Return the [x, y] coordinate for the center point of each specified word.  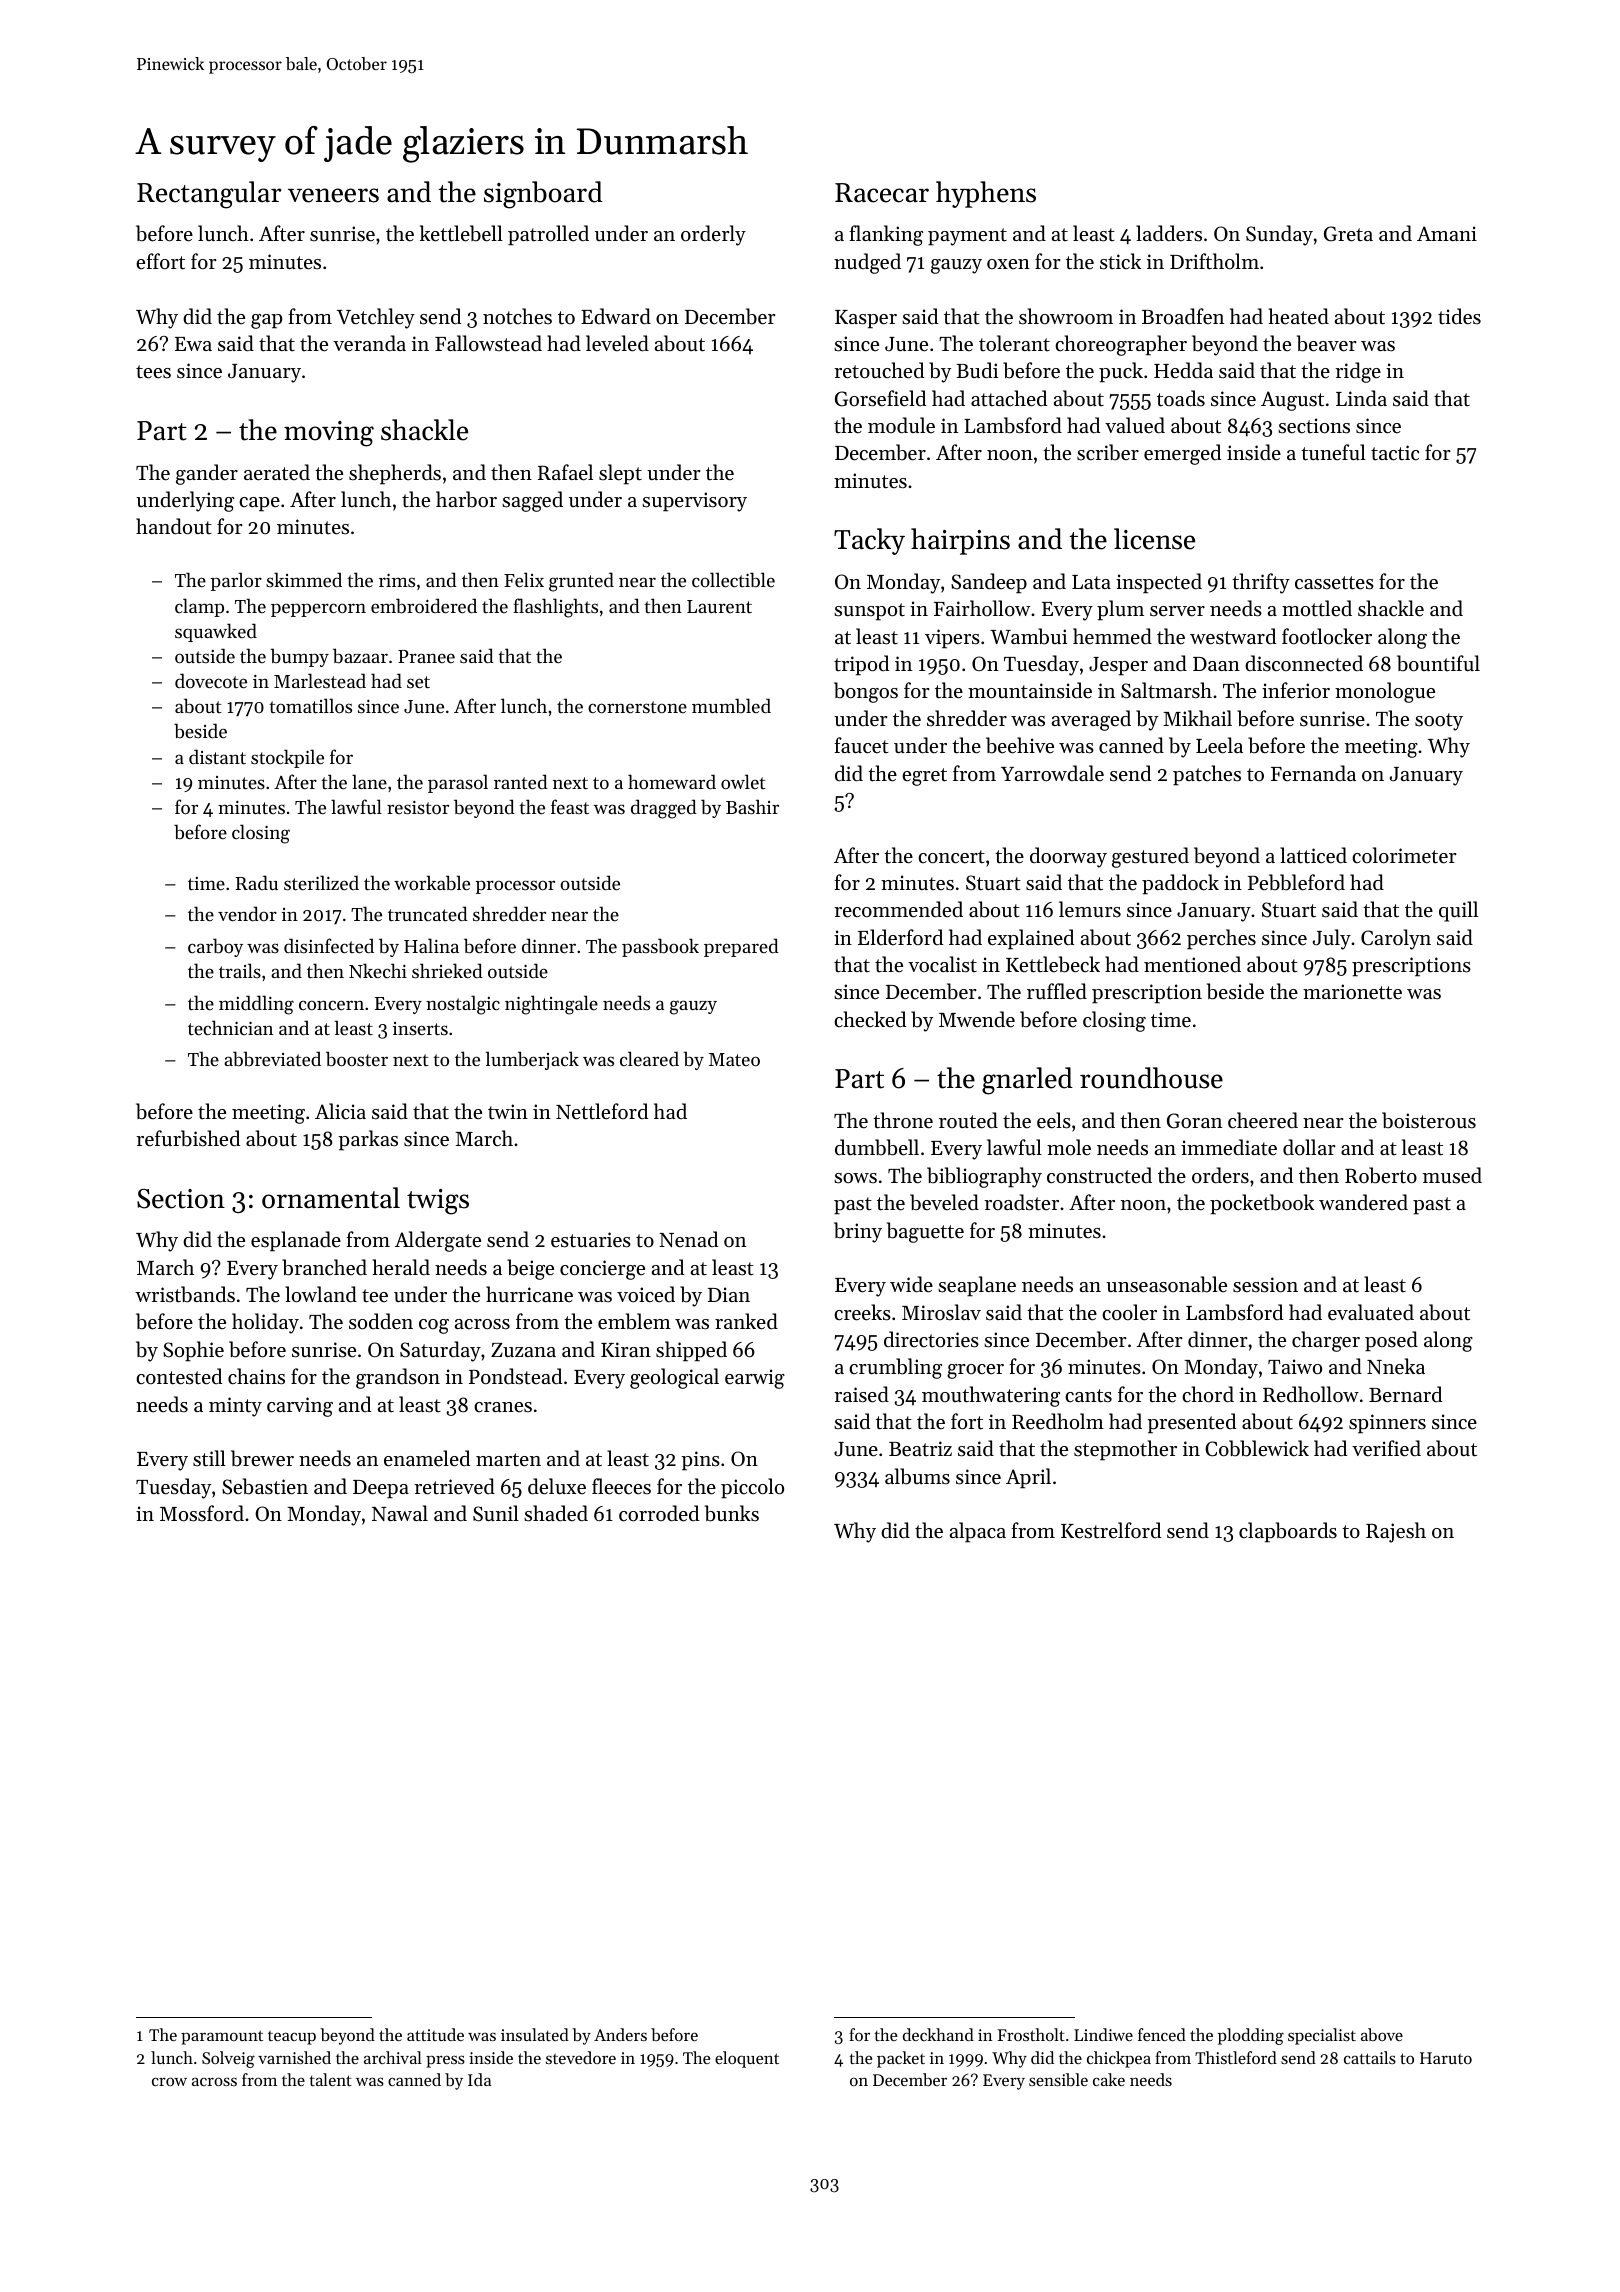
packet [901, 2059]
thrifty [1261, 583]
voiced [646, 1294]
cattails [1370, 2057]
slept [620, 474]
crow [169, 2081]
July [1332, 939]
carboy [215, 947]
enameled [427, 1458]
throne [903, 1120]
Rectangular [209, 195]
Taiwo [1295, 1367]
